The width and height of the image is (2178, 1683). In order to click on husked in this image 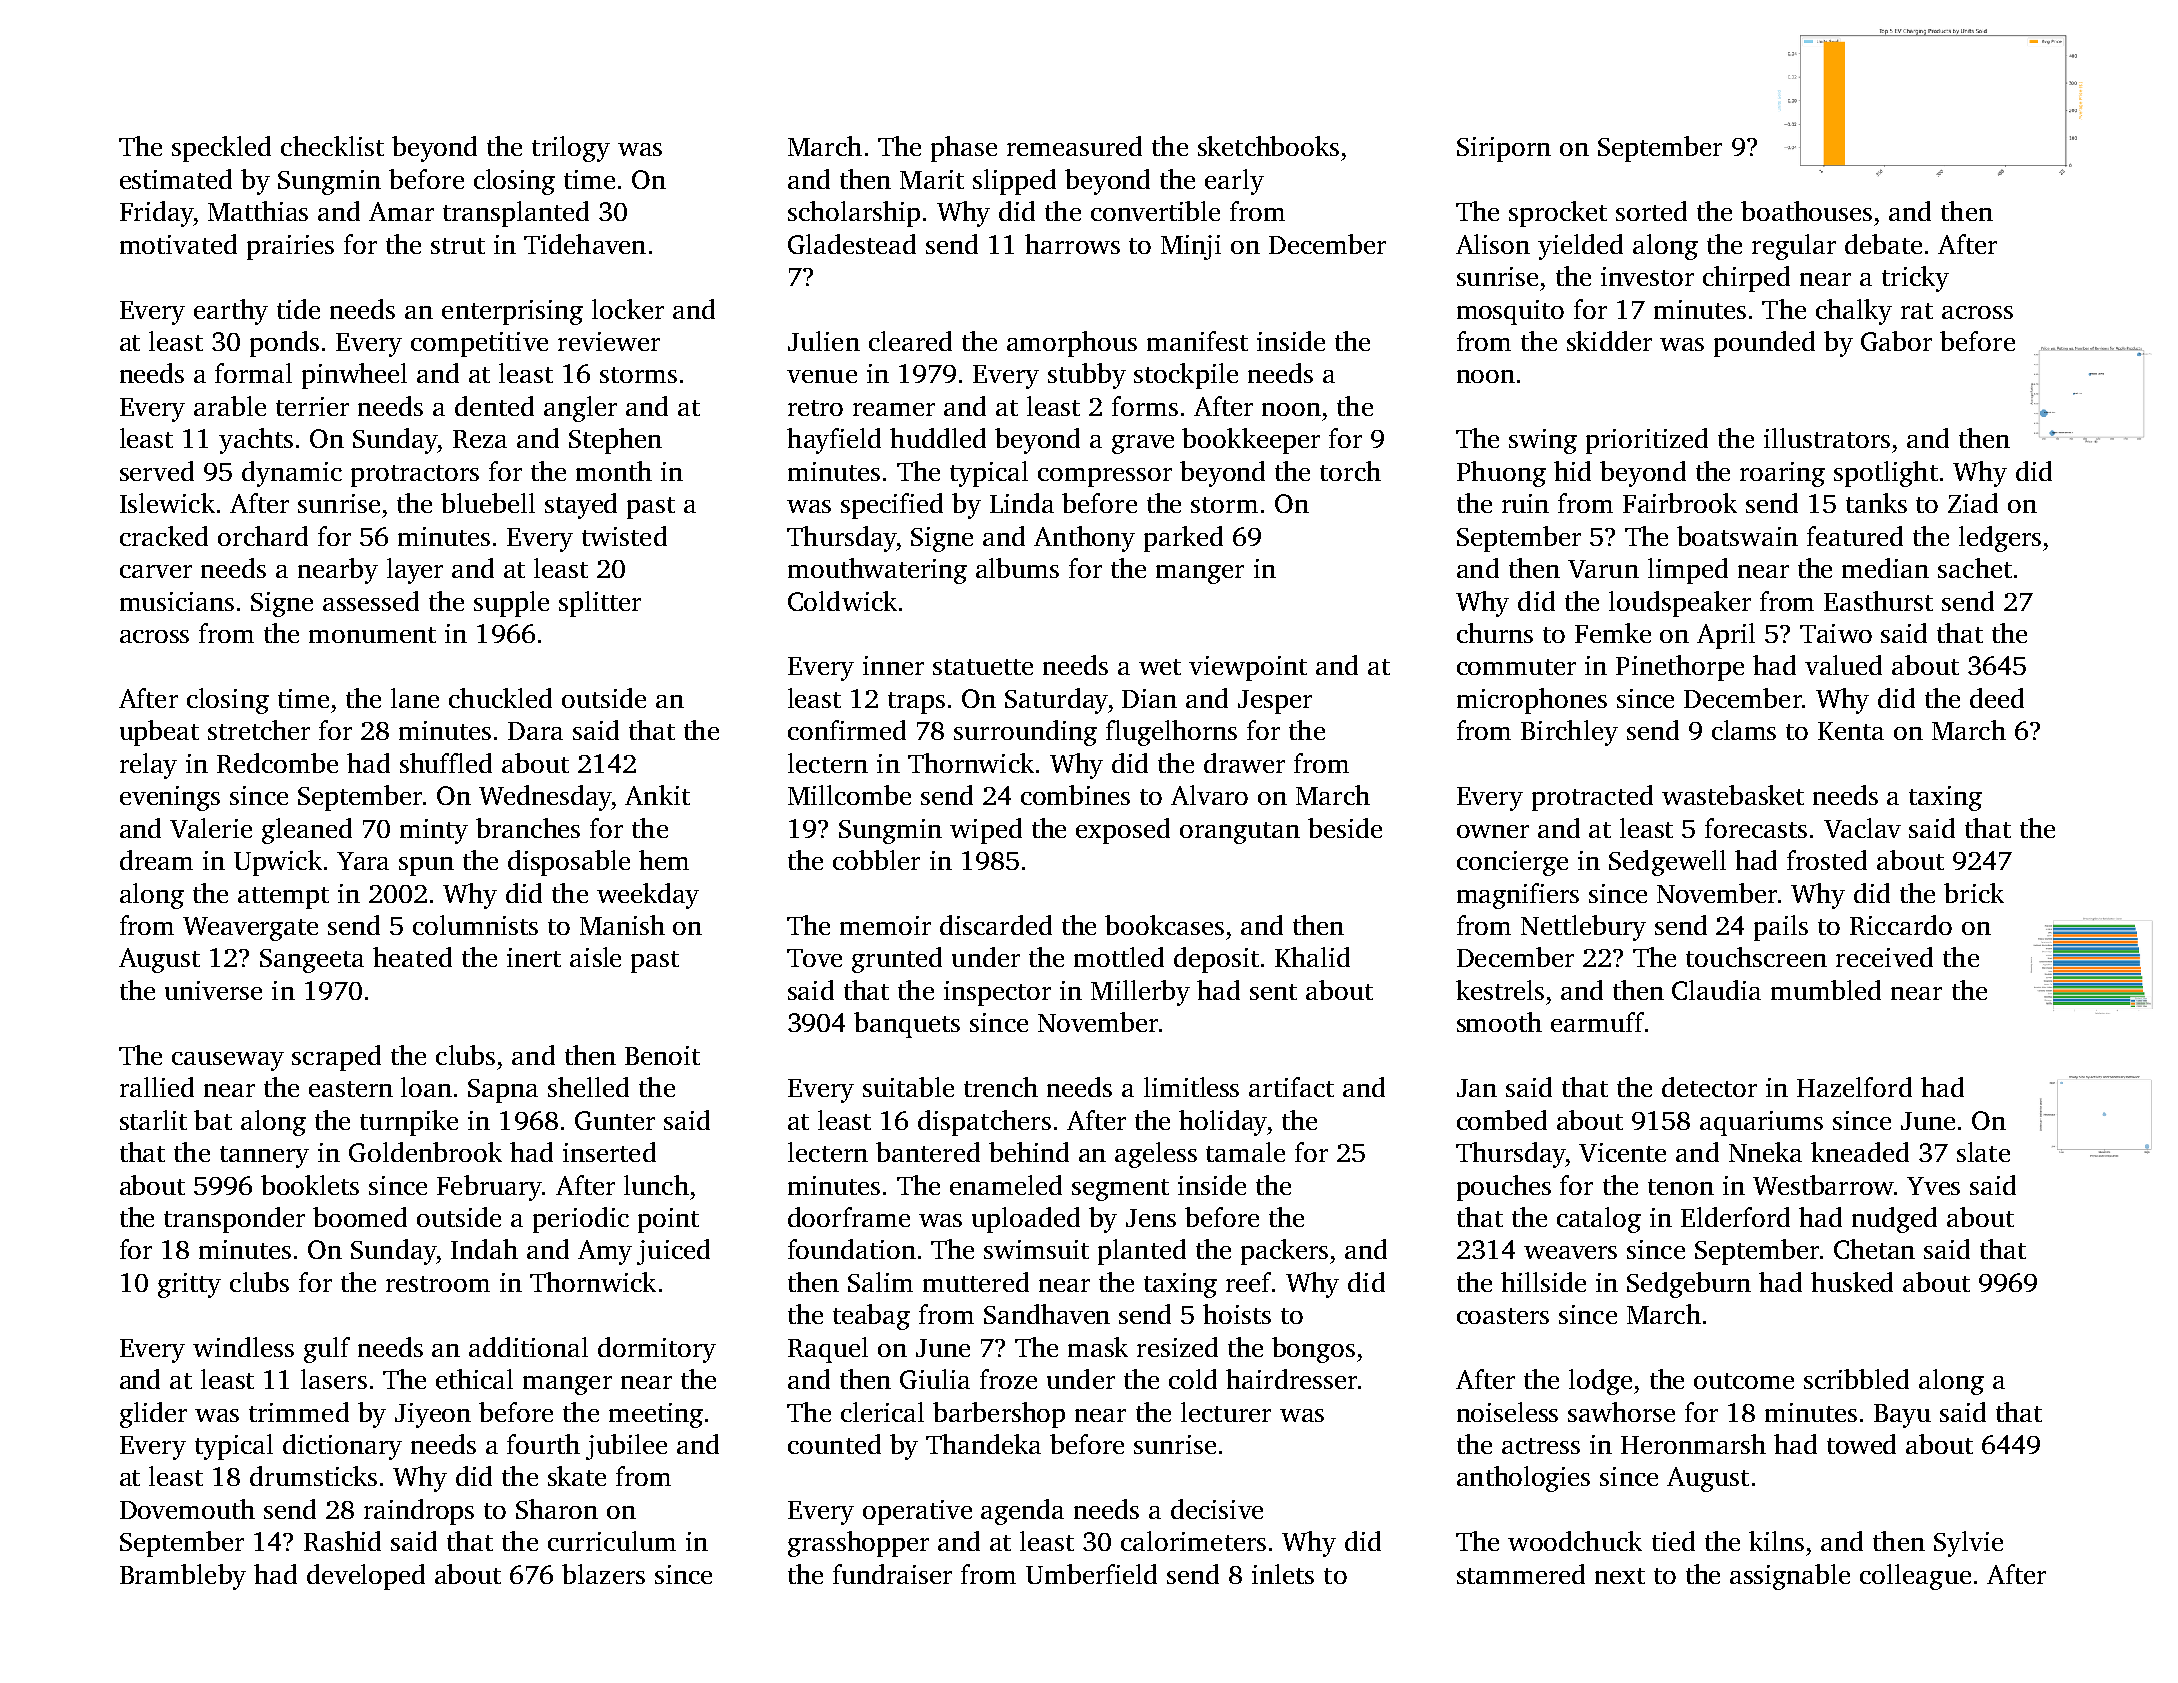, I will do `click(1852, 1282)`.
